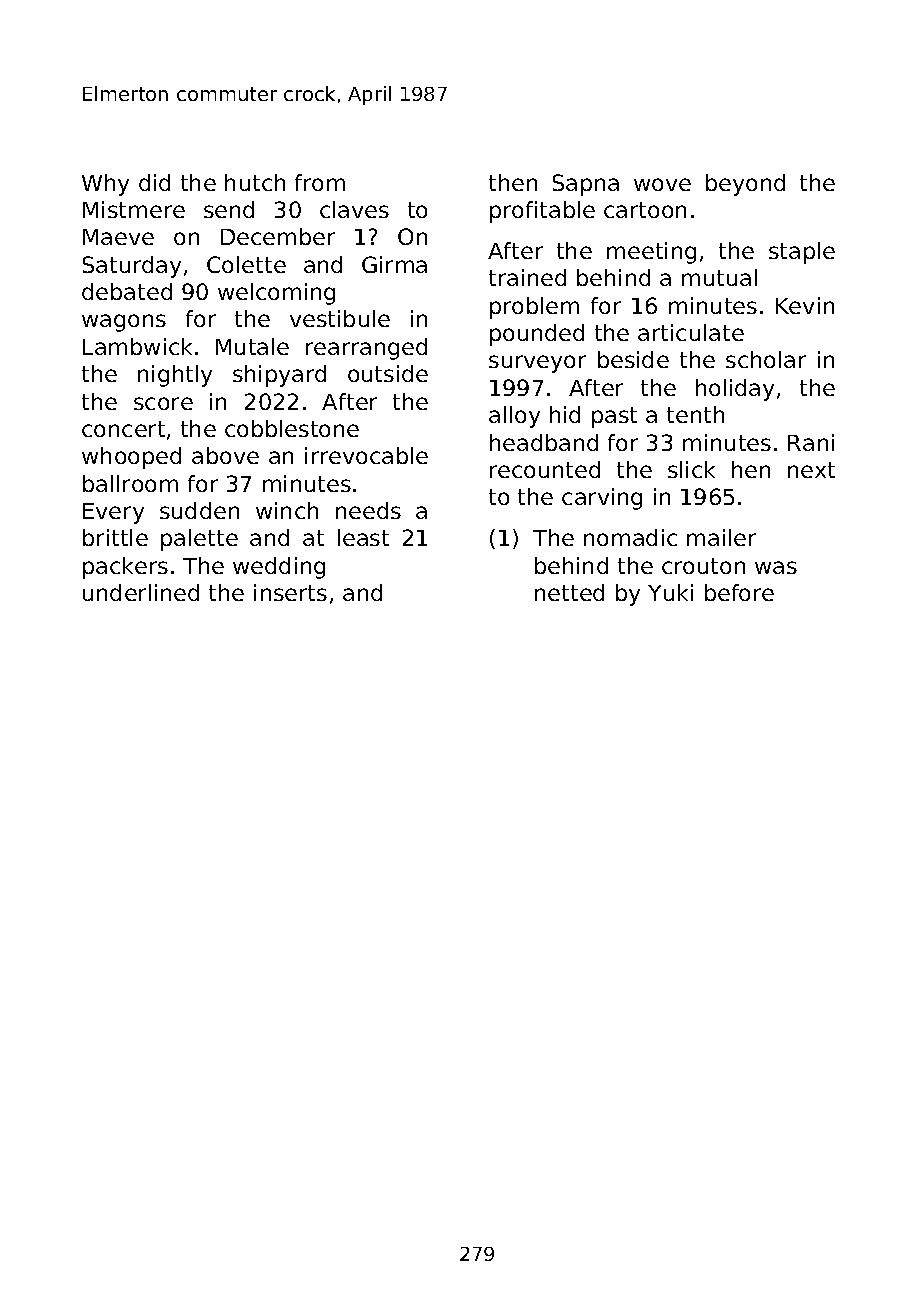 This screenshot has width=918, height=1303. What do you see at coordinates (278, 236) in the screenshot?
I see `December` at bounding box center [278, 236].
